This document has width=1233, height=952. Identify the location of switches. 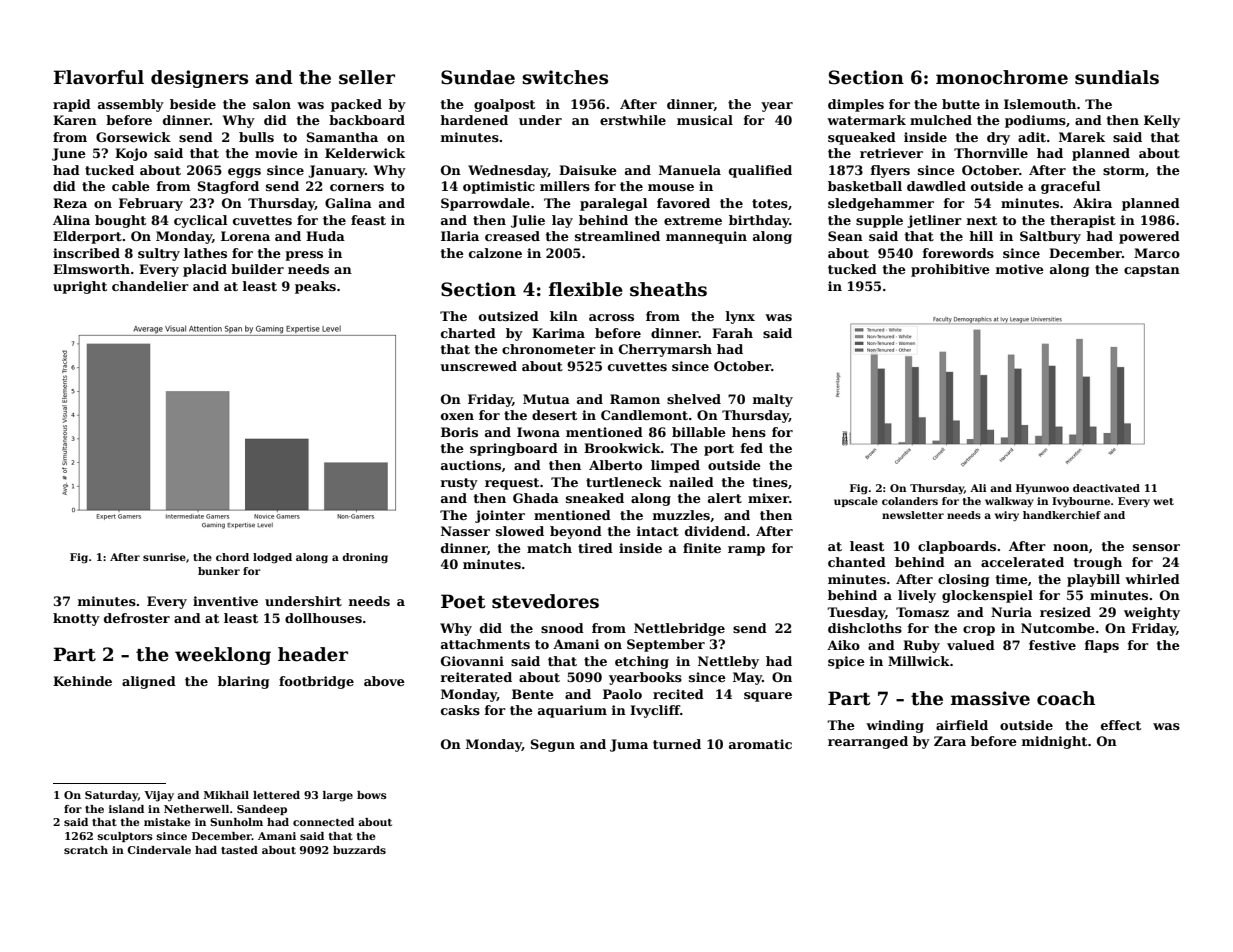
(565, 77).
